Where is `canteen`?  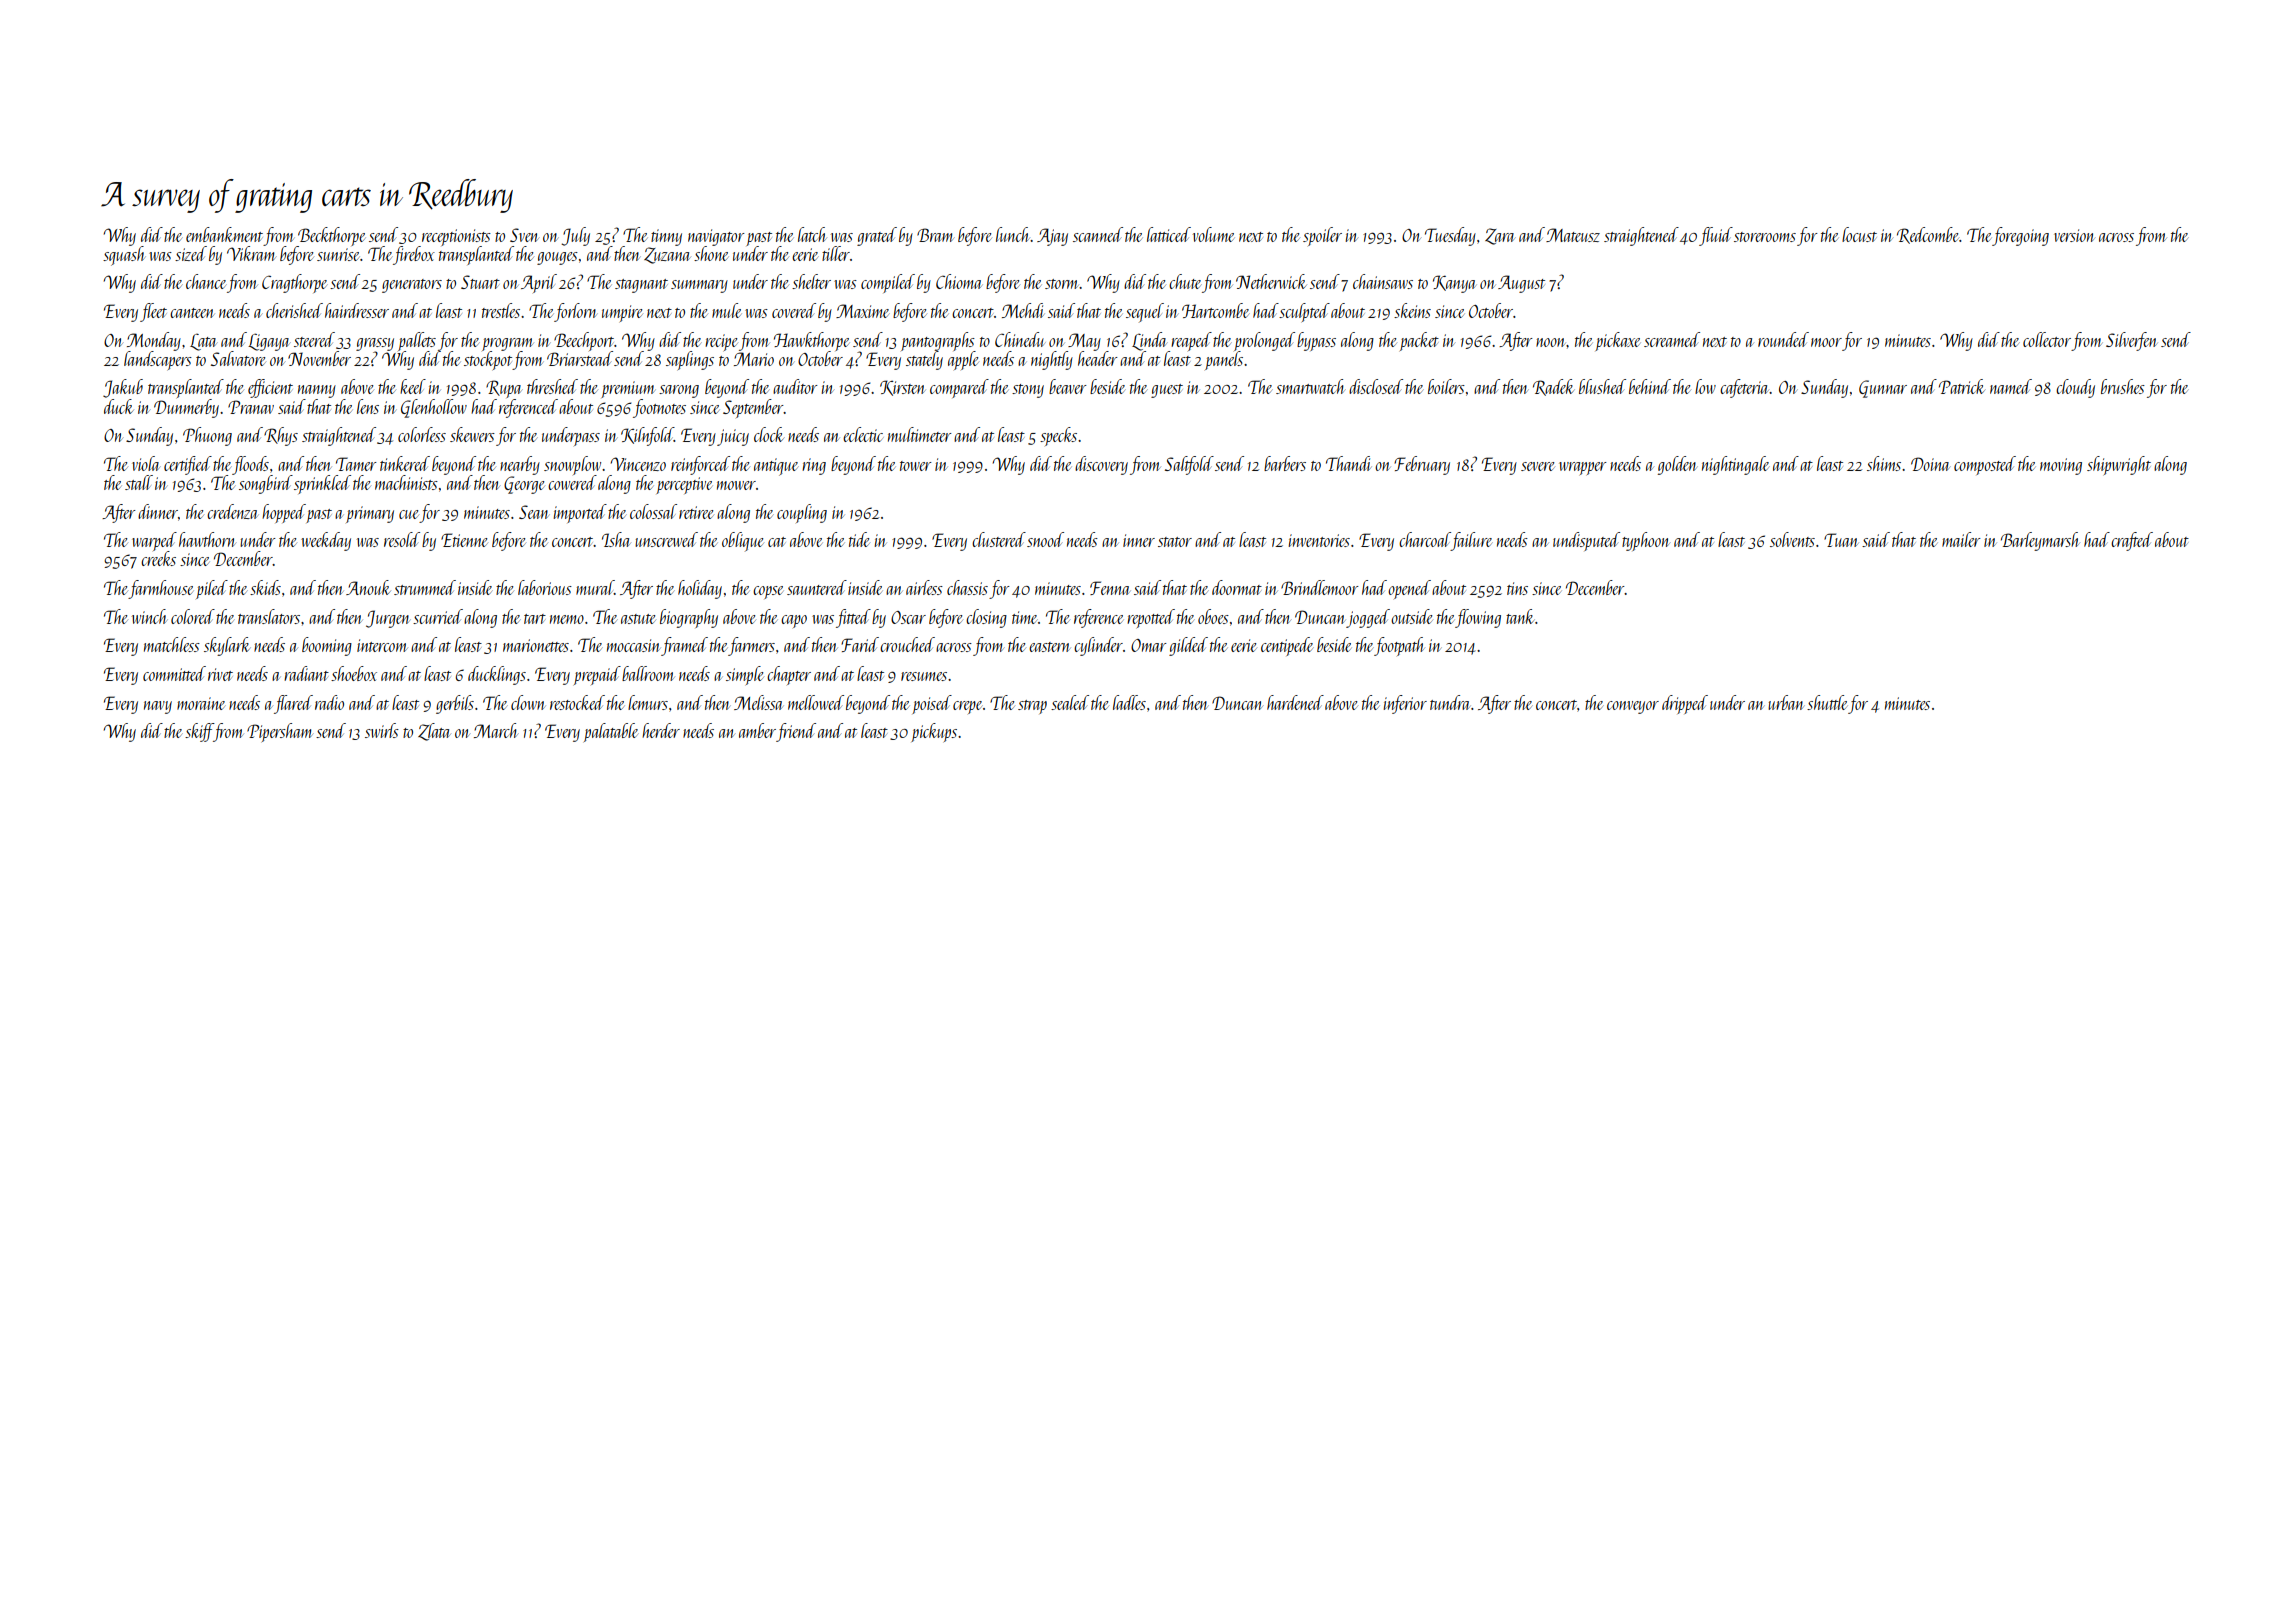 canteen is located at coordinates (192, 313).
